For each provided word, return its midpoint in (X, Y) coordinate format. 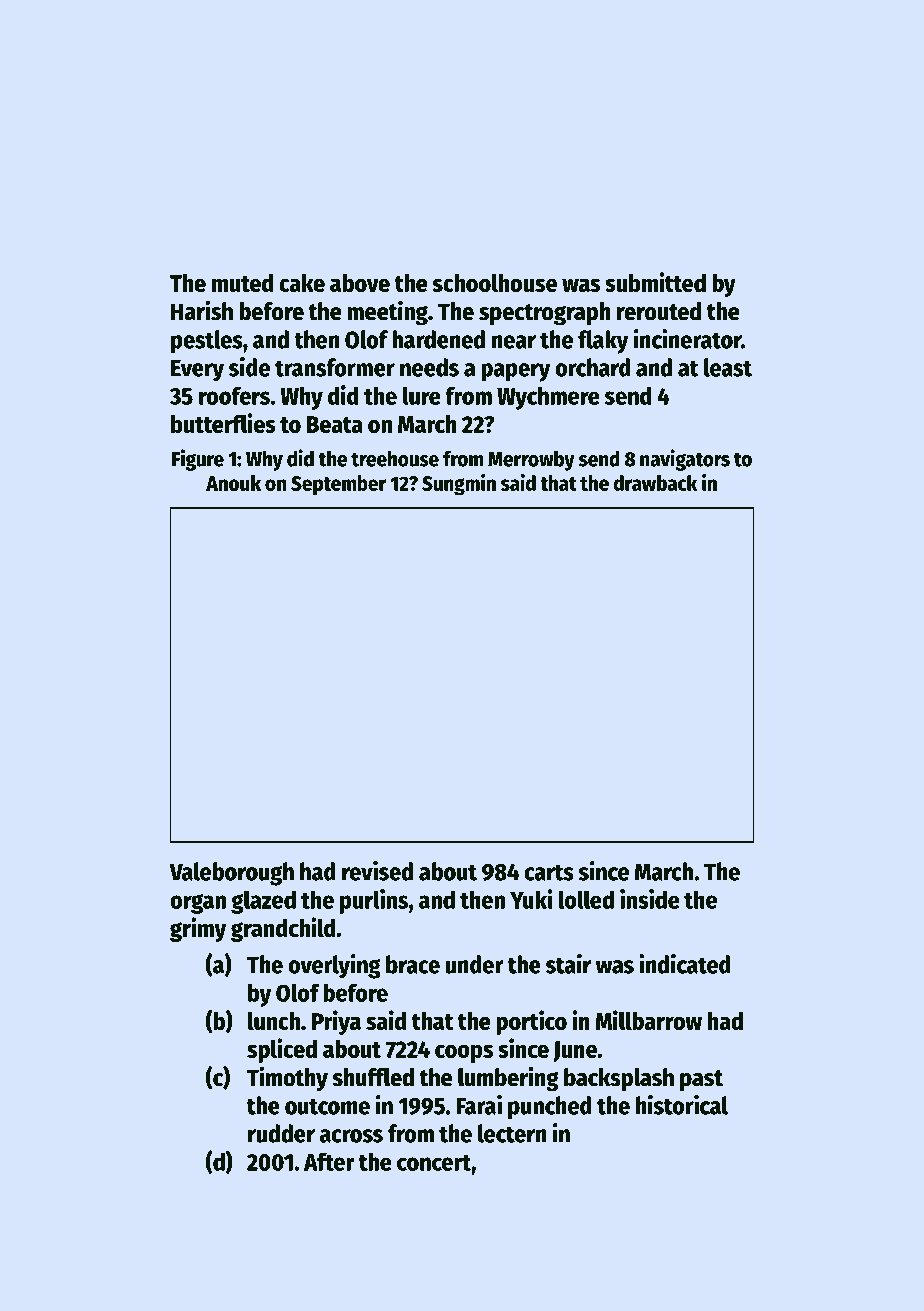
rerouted (659, 311)
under (474, 964)
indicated (685, 964)
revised (377, 871)
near (514, 342)
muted (242, 283)
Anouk (233, 483)
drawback (655, 483)
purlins (374, 901)
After (329, 1161)
